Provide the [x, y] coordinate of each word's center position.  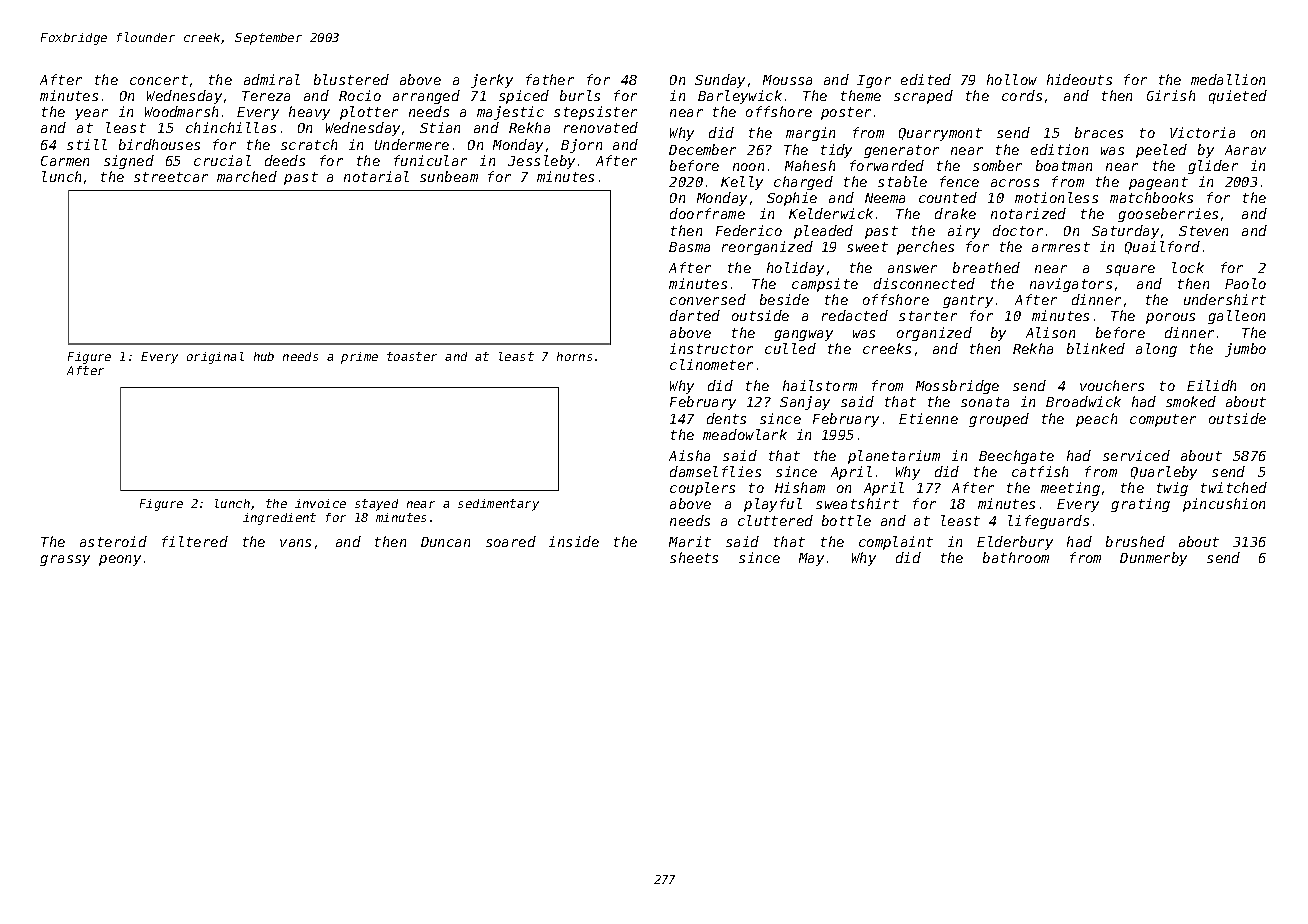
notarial [376, 176]
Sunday [720, 81]
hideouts [1079, 79]
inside [574, 541]
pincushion [1224, 505]
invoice [320, 503]
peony [120, 560]
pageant [1158, 183]
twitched [1234, 487]
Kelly [742, 183]
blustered [351, 79]
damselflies [715, 471]
